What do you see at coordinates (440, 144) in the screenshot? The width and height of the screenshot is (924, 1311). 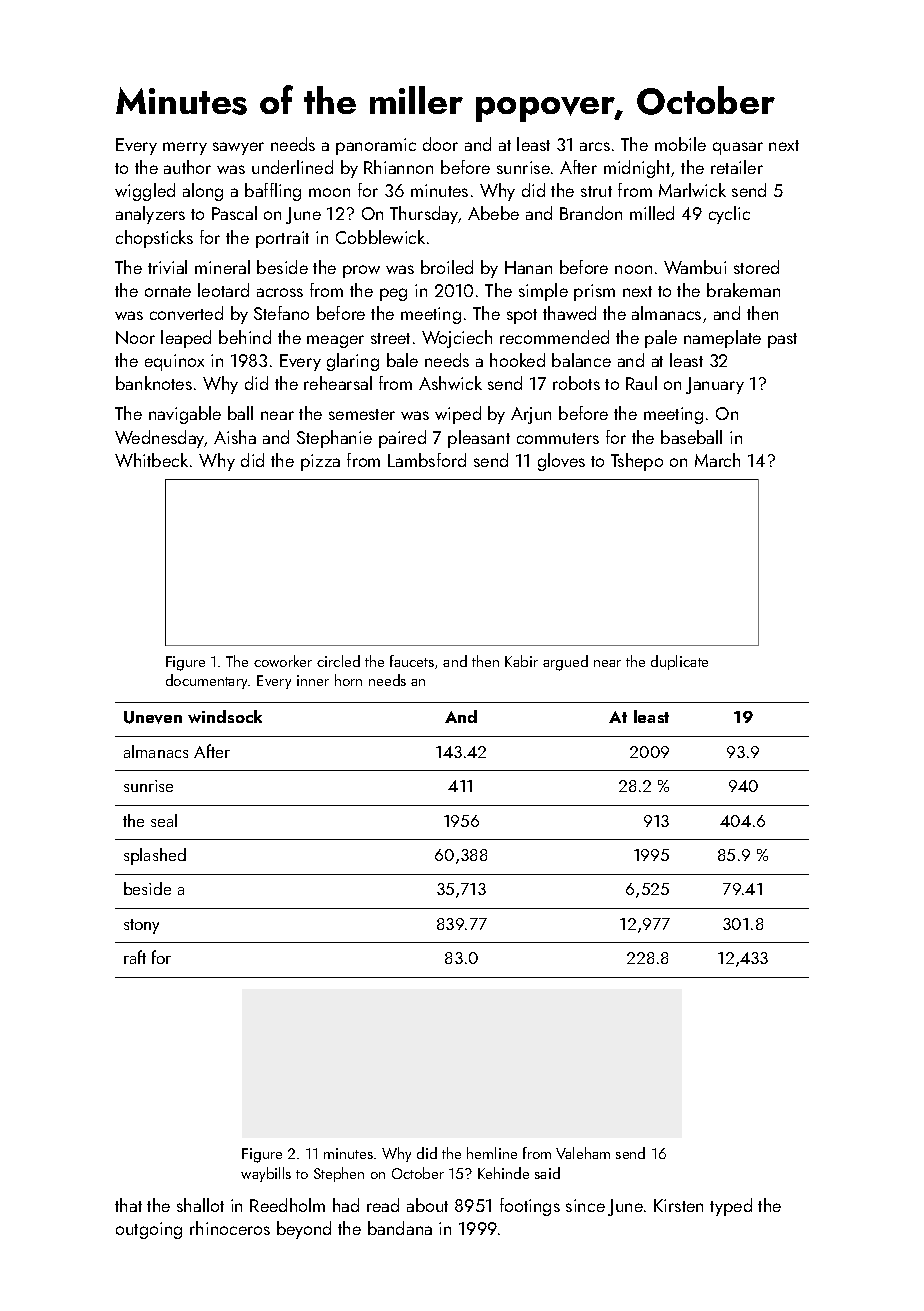 I see `door` at bounding box center [440, 144].
